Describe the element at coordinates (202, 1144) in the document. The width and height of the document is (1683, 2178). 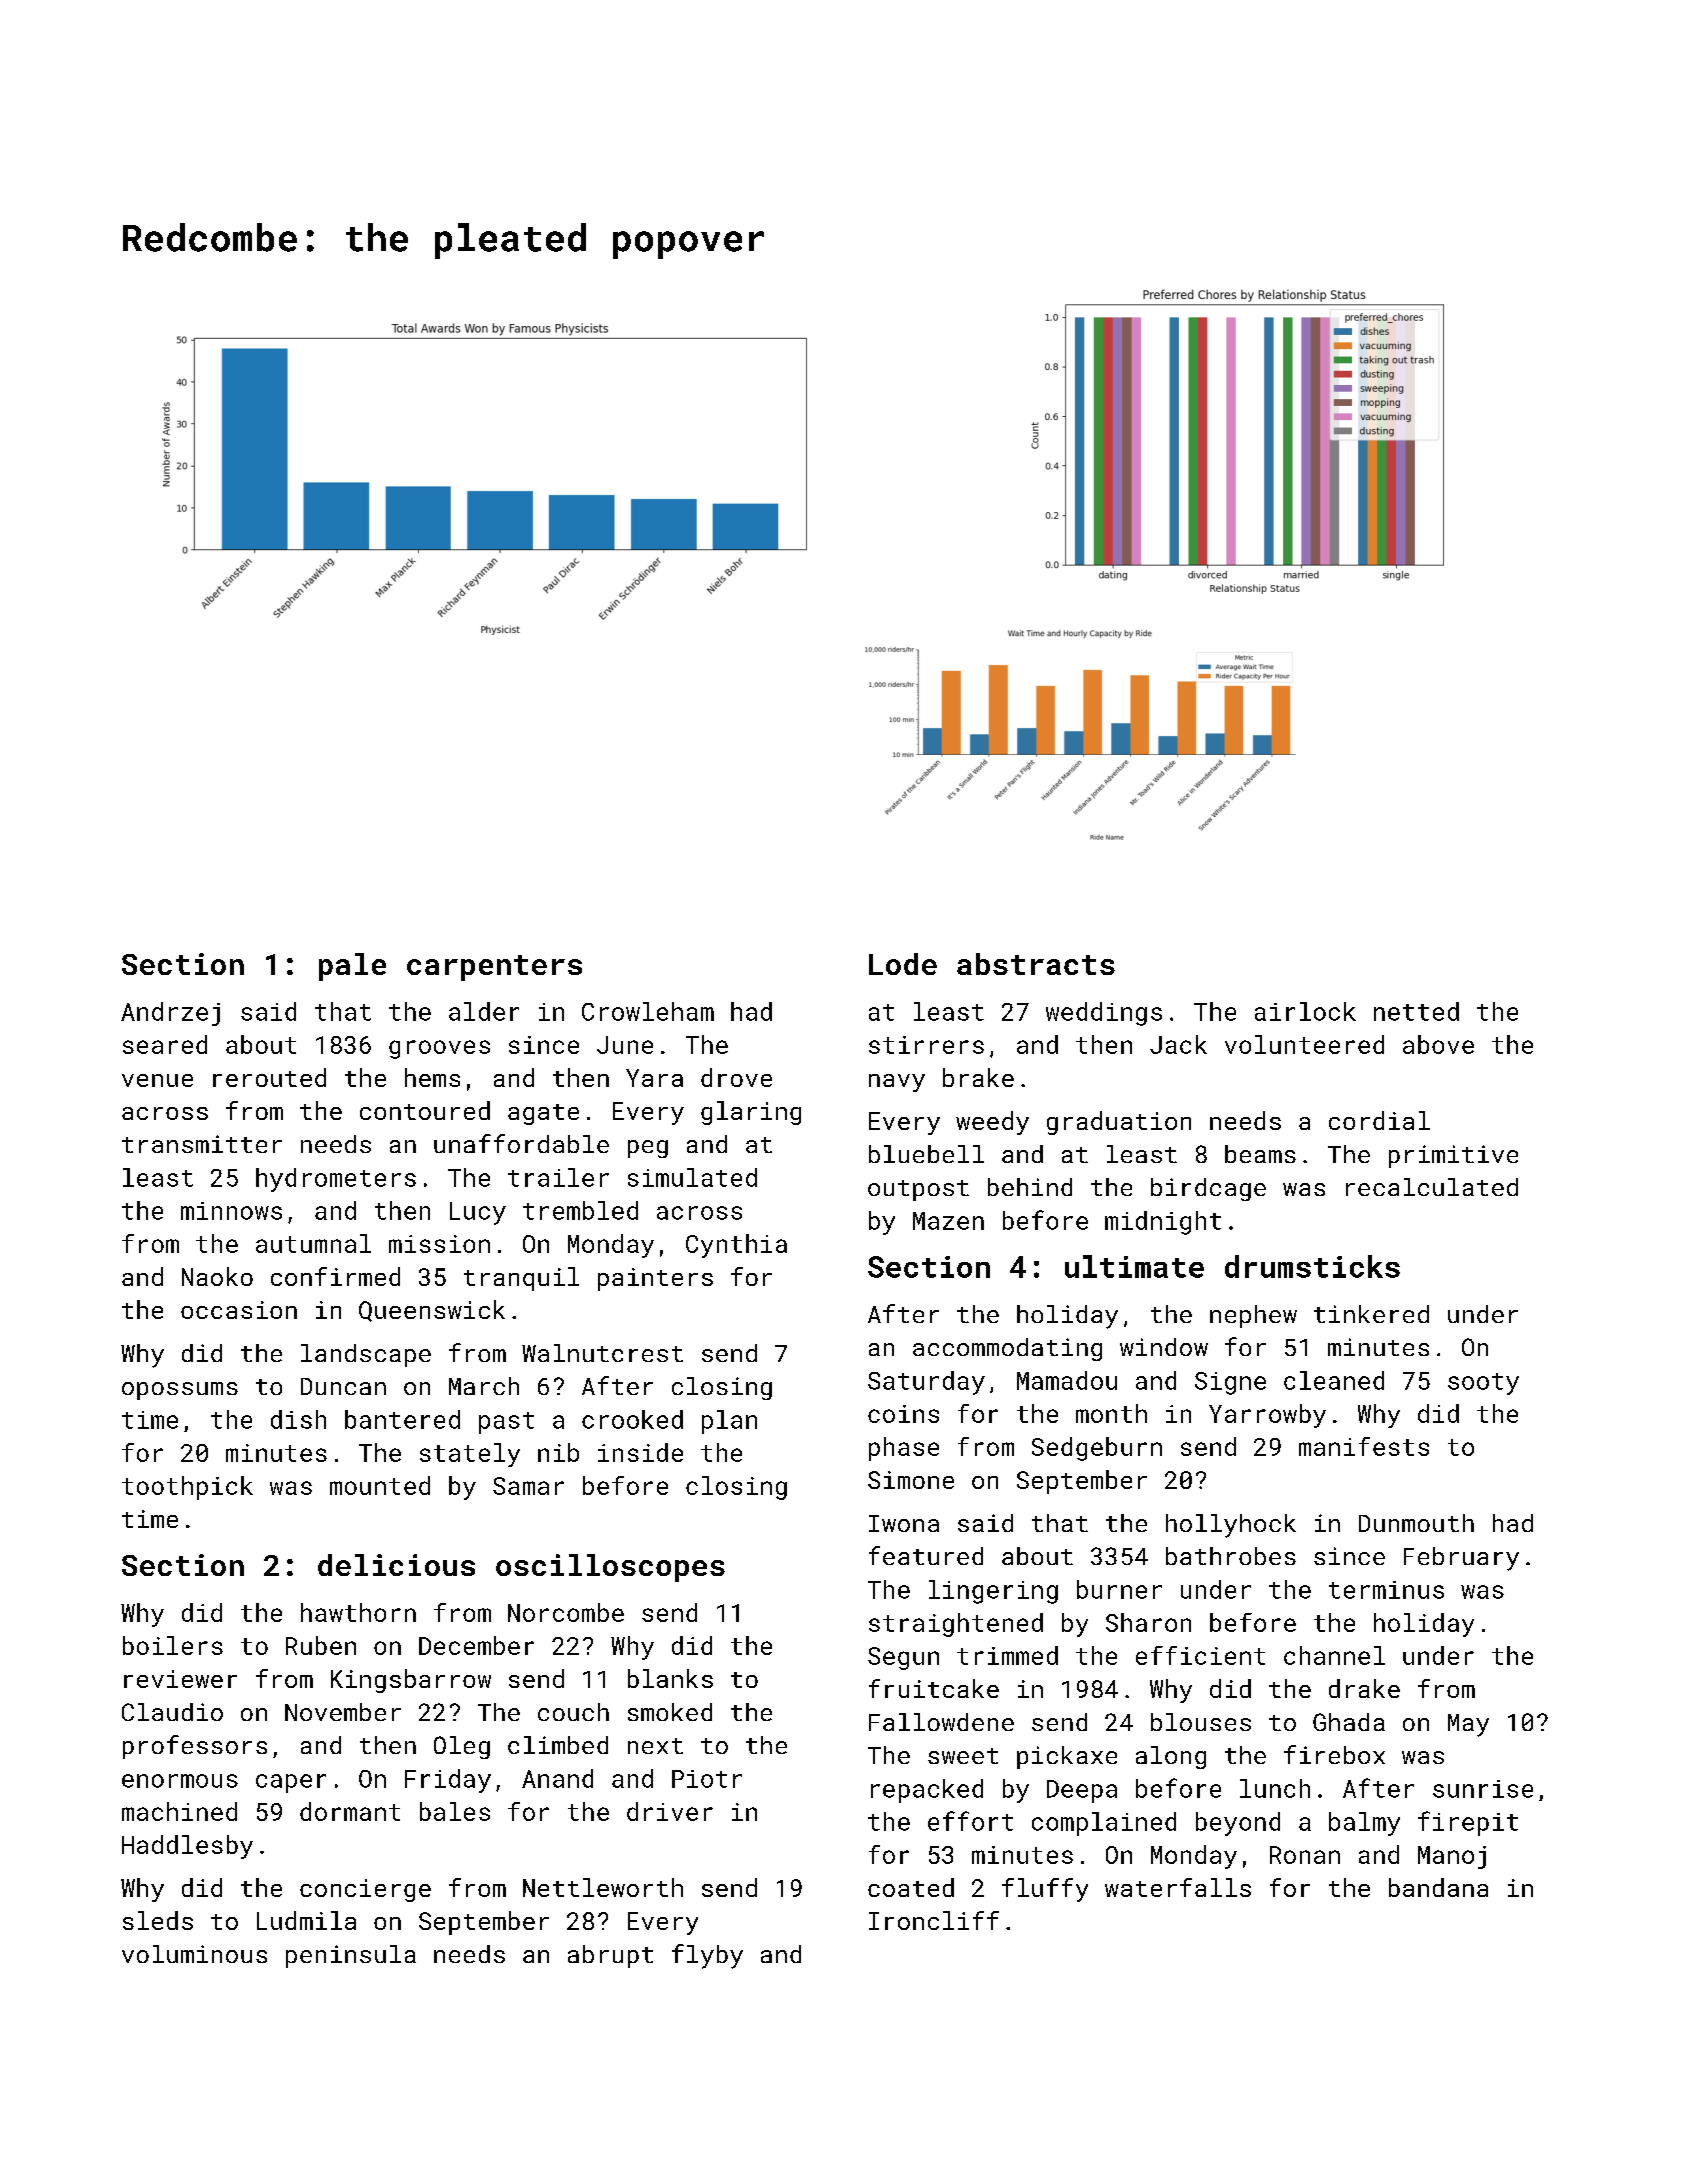
I see `transmitter` at that location.
